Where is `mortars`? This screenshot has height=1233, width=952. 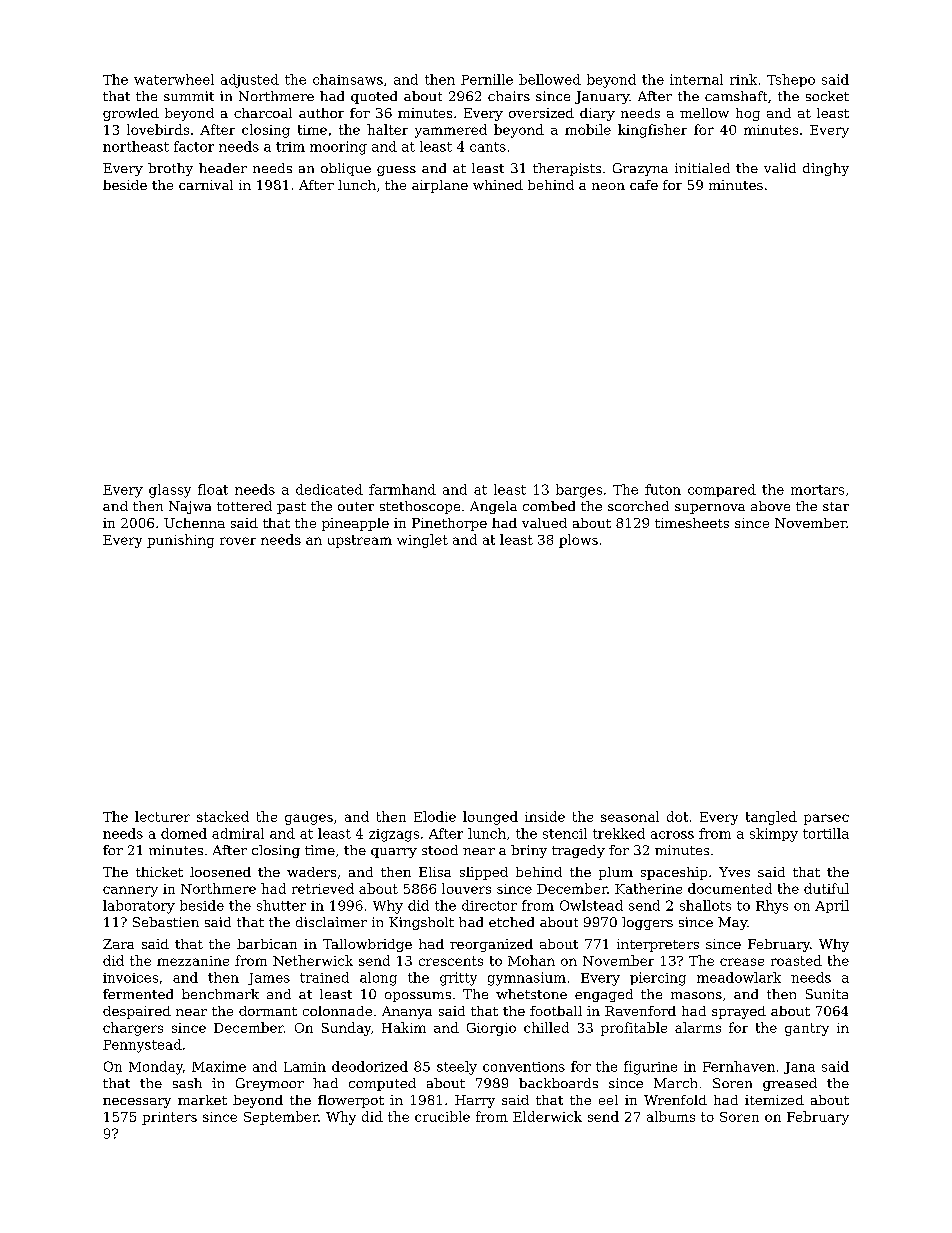 mortars is located at coordinates (817, 490).
